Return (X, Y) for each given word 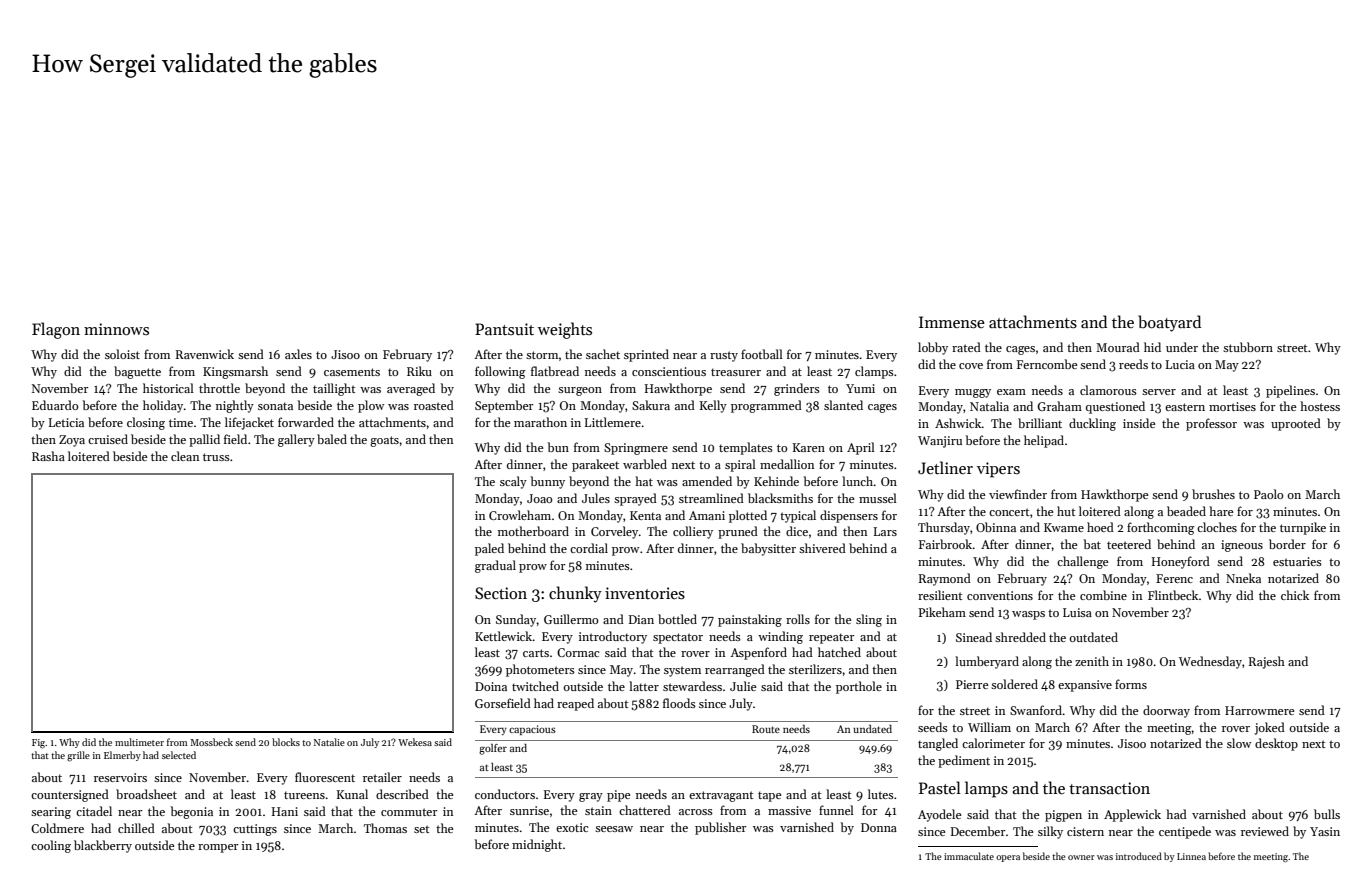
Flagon (56, 330)
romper (218, 848)
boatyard (1169, 323)
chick (1295, 595)
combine (1103, 595)
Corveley (614, 532)
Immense (952, 322)
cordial (589, 548)
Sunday (516, 620)
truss (216, 457)
